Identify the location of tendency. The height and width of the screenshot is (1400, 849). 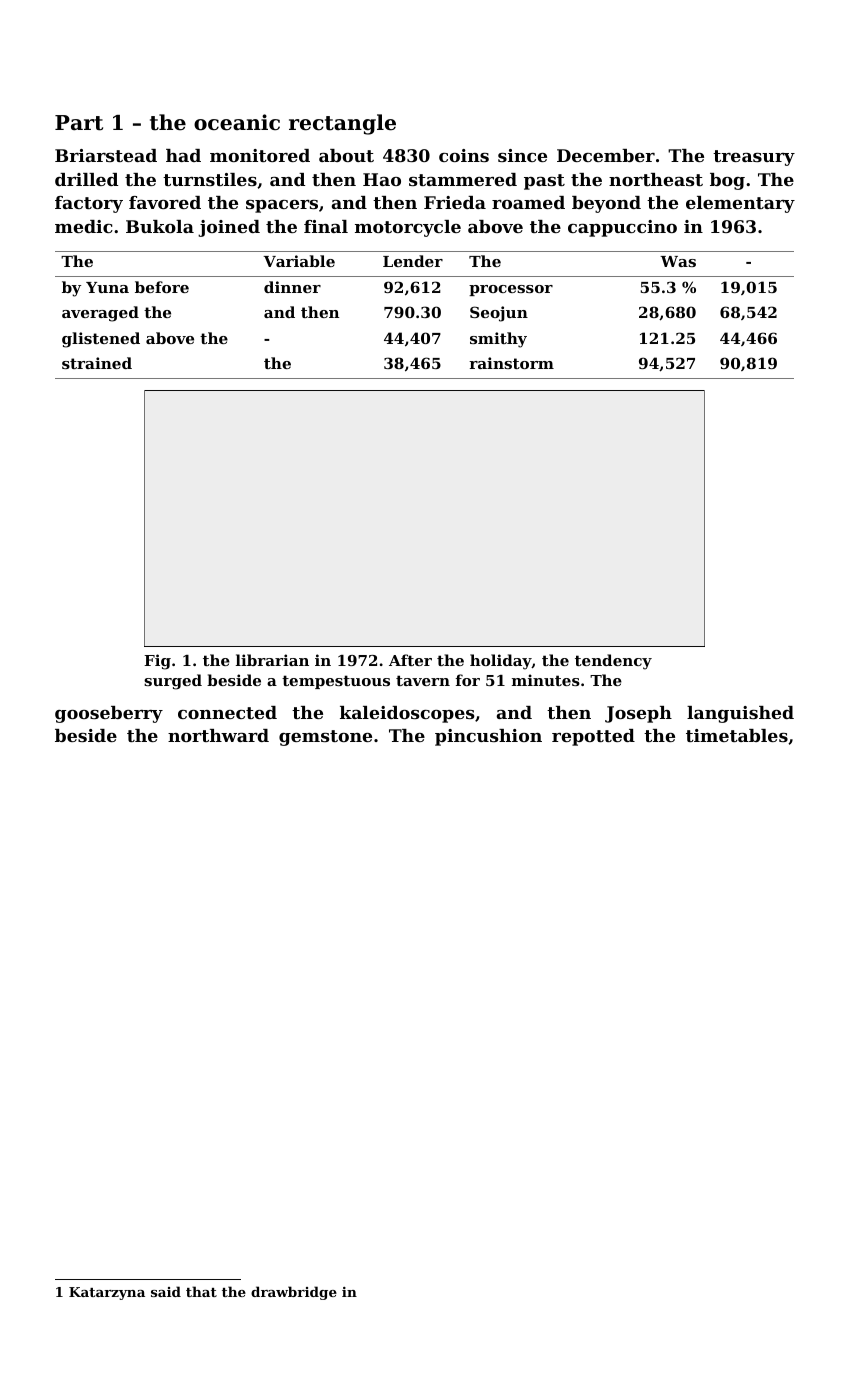
(613, 662).
